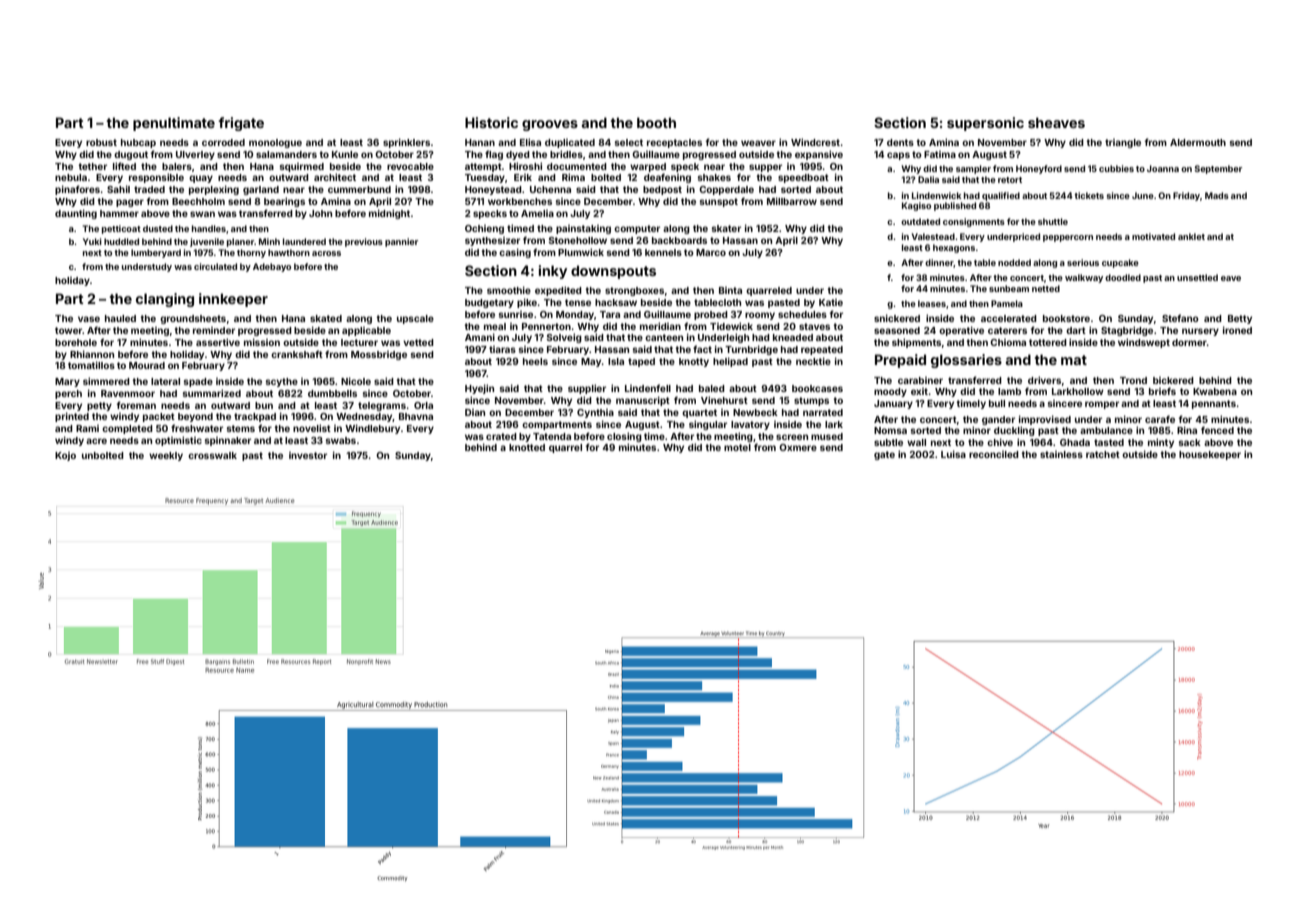  Describe the element at coordinates (65, 456) in the screenshot. I see `Kojo` at that location.
